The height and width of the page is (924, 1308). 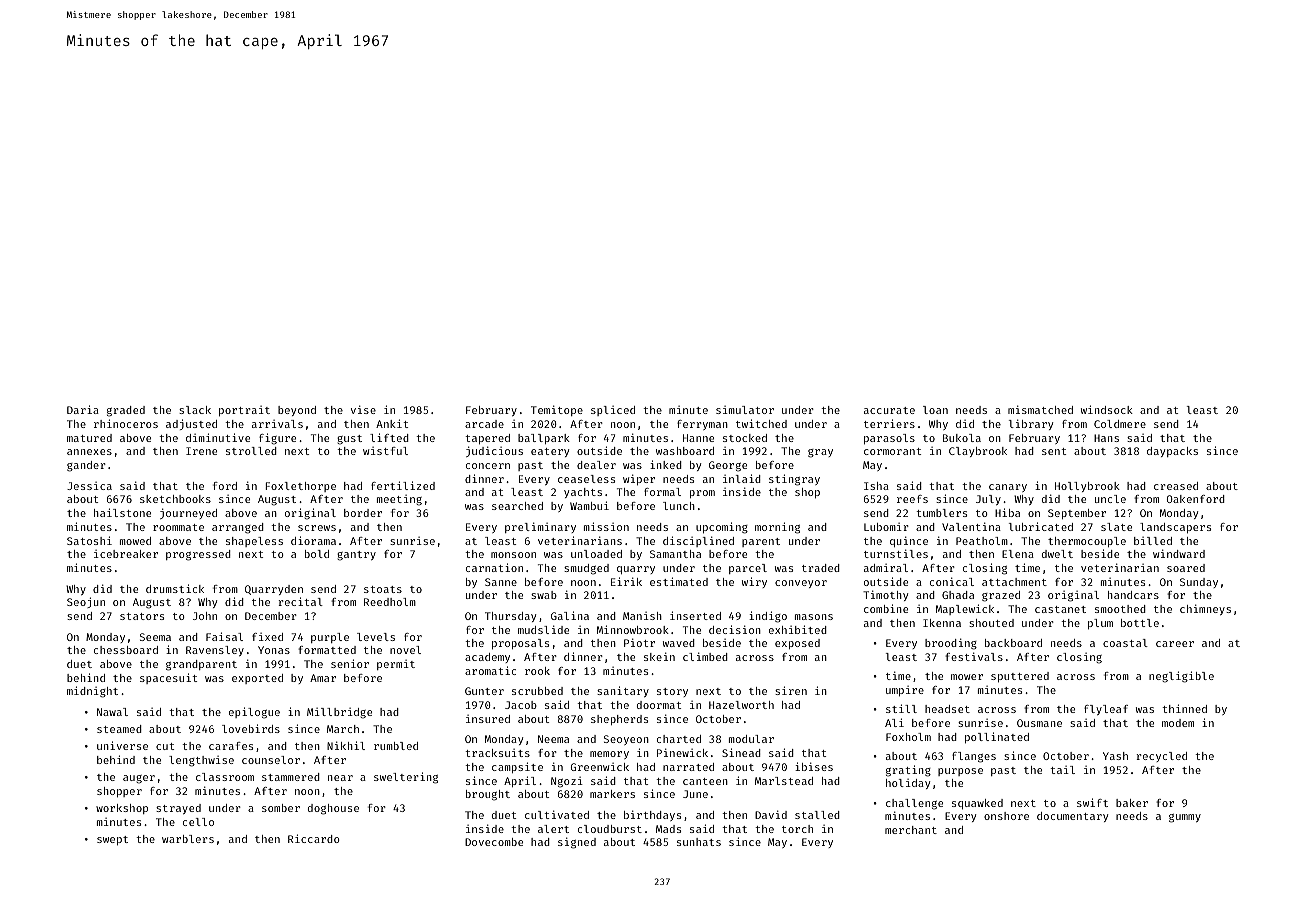 What do you see at coordinates (339, 713) in the page?
I see `Millbridge` at bounding box center [339, 713].
